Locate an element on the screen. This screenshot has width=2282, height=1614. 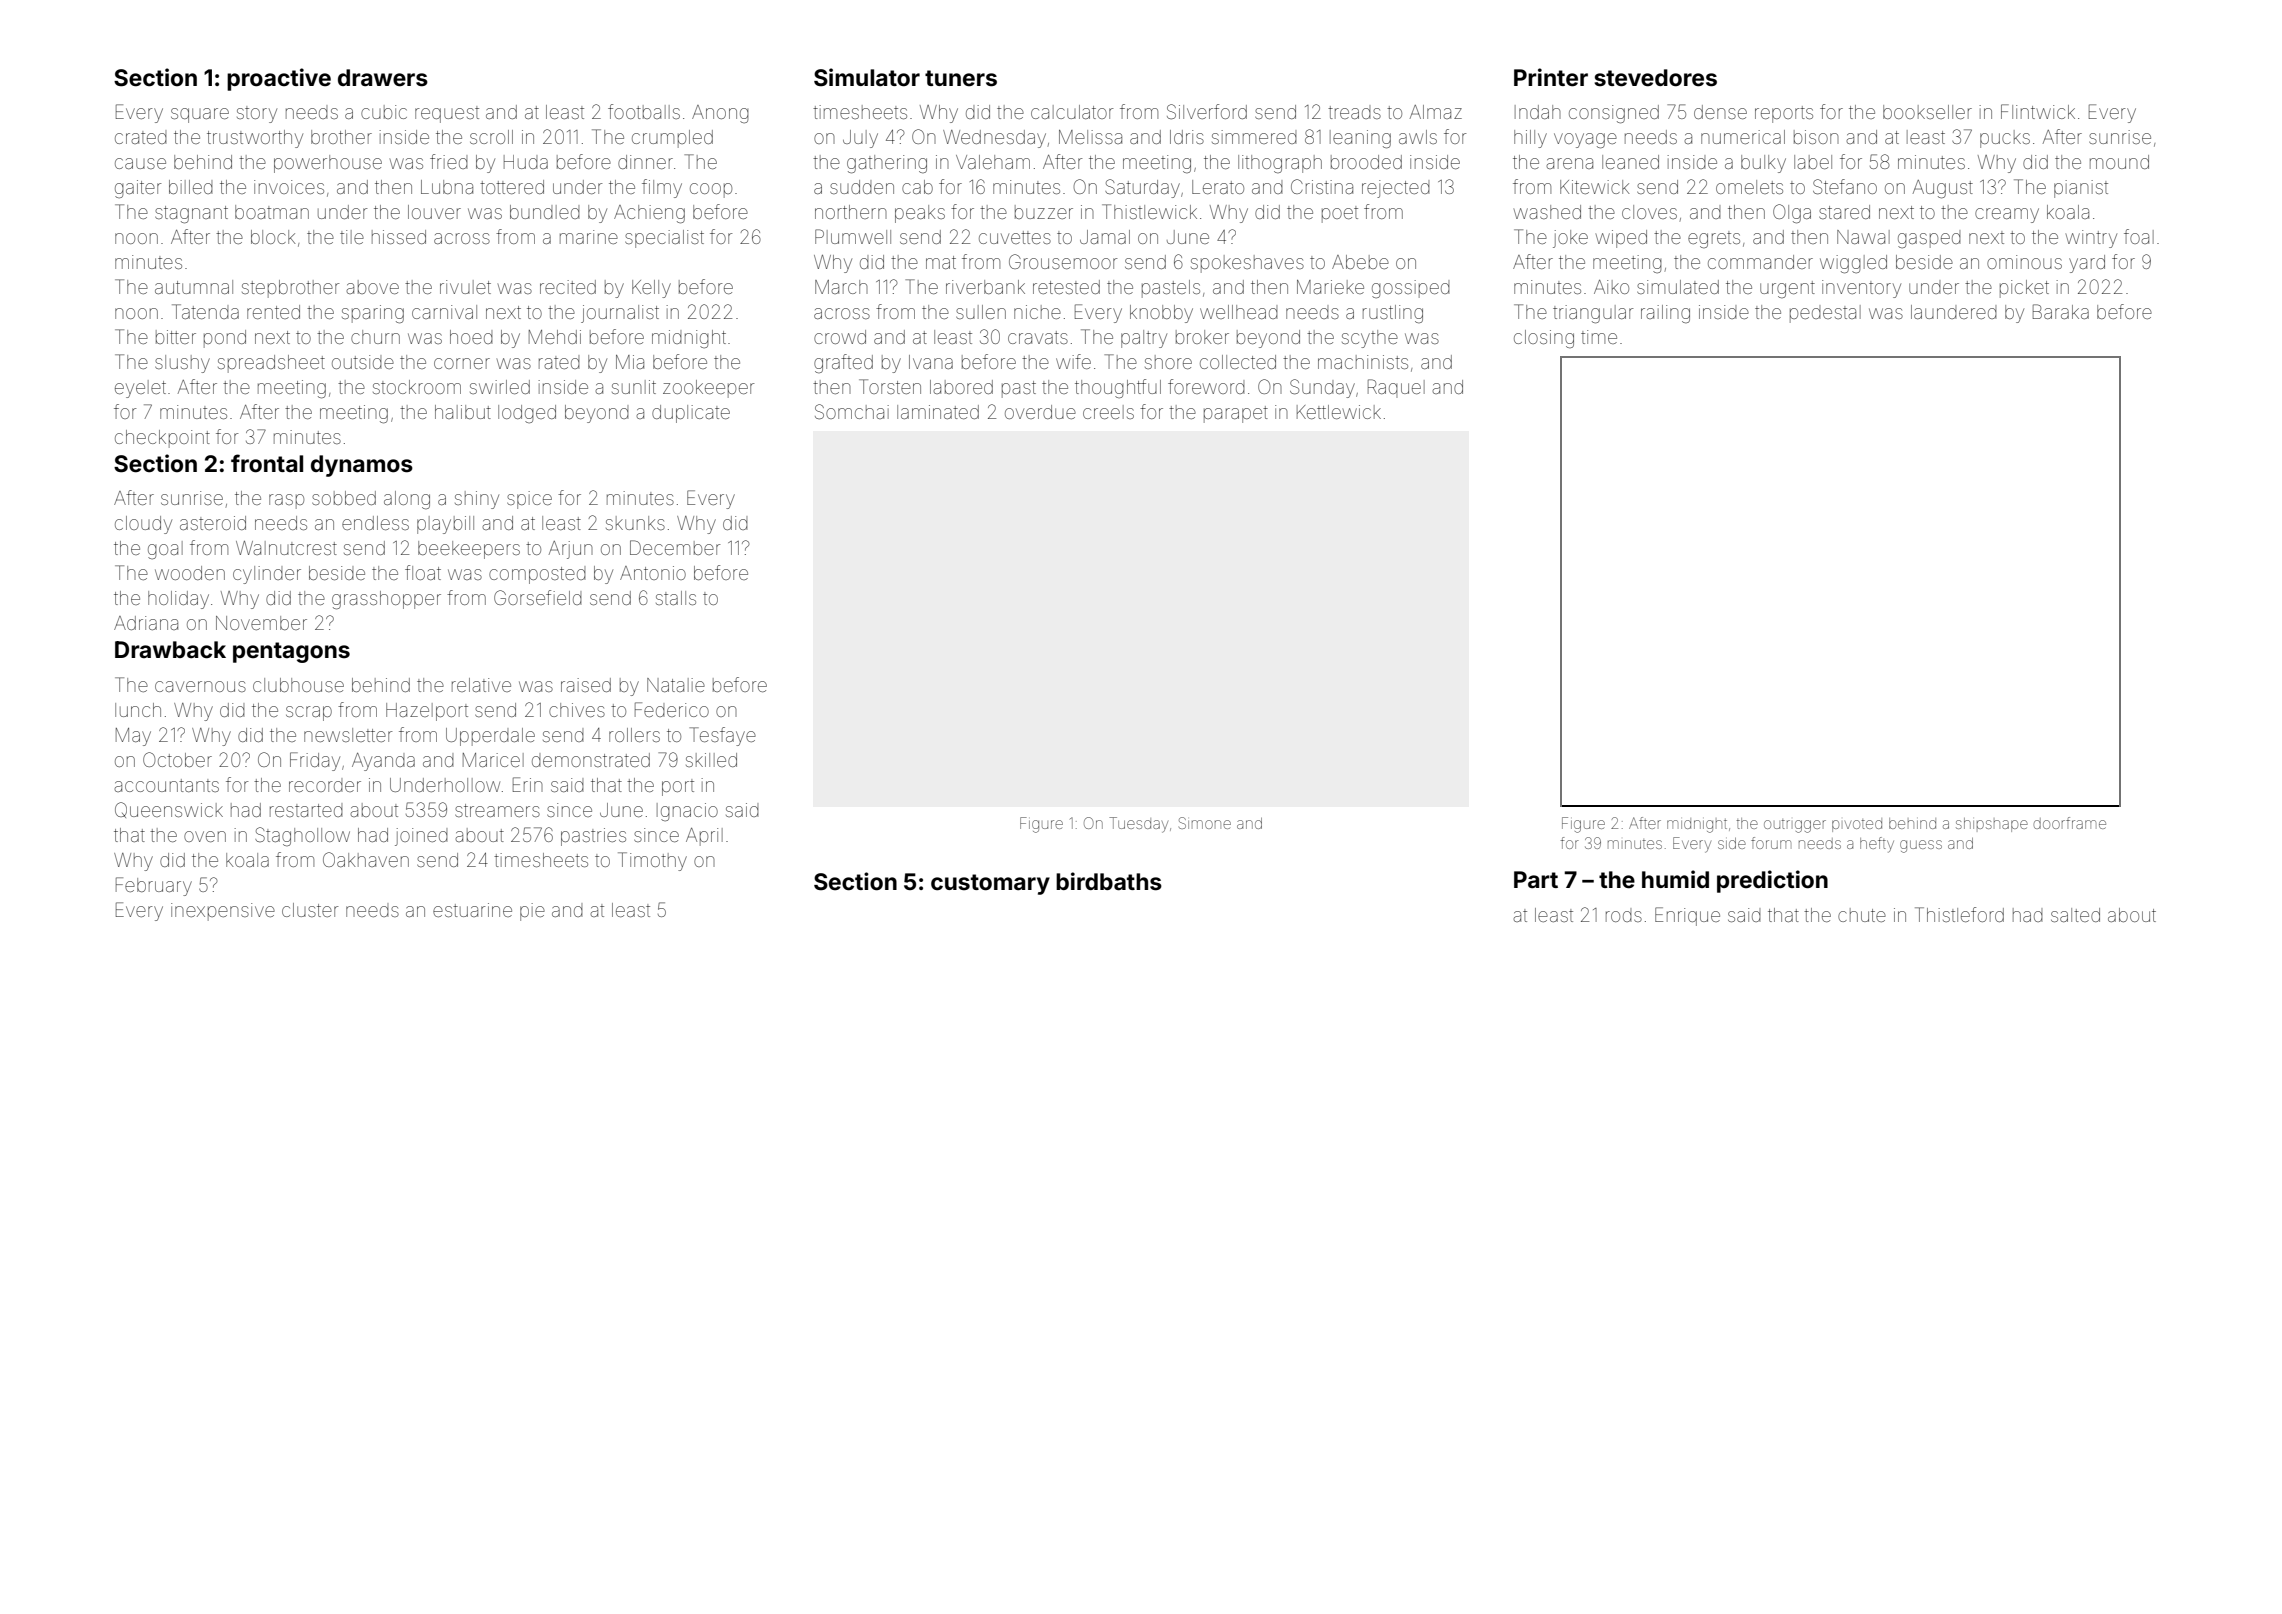
beekeepers is located at coordinates (469, 550).
